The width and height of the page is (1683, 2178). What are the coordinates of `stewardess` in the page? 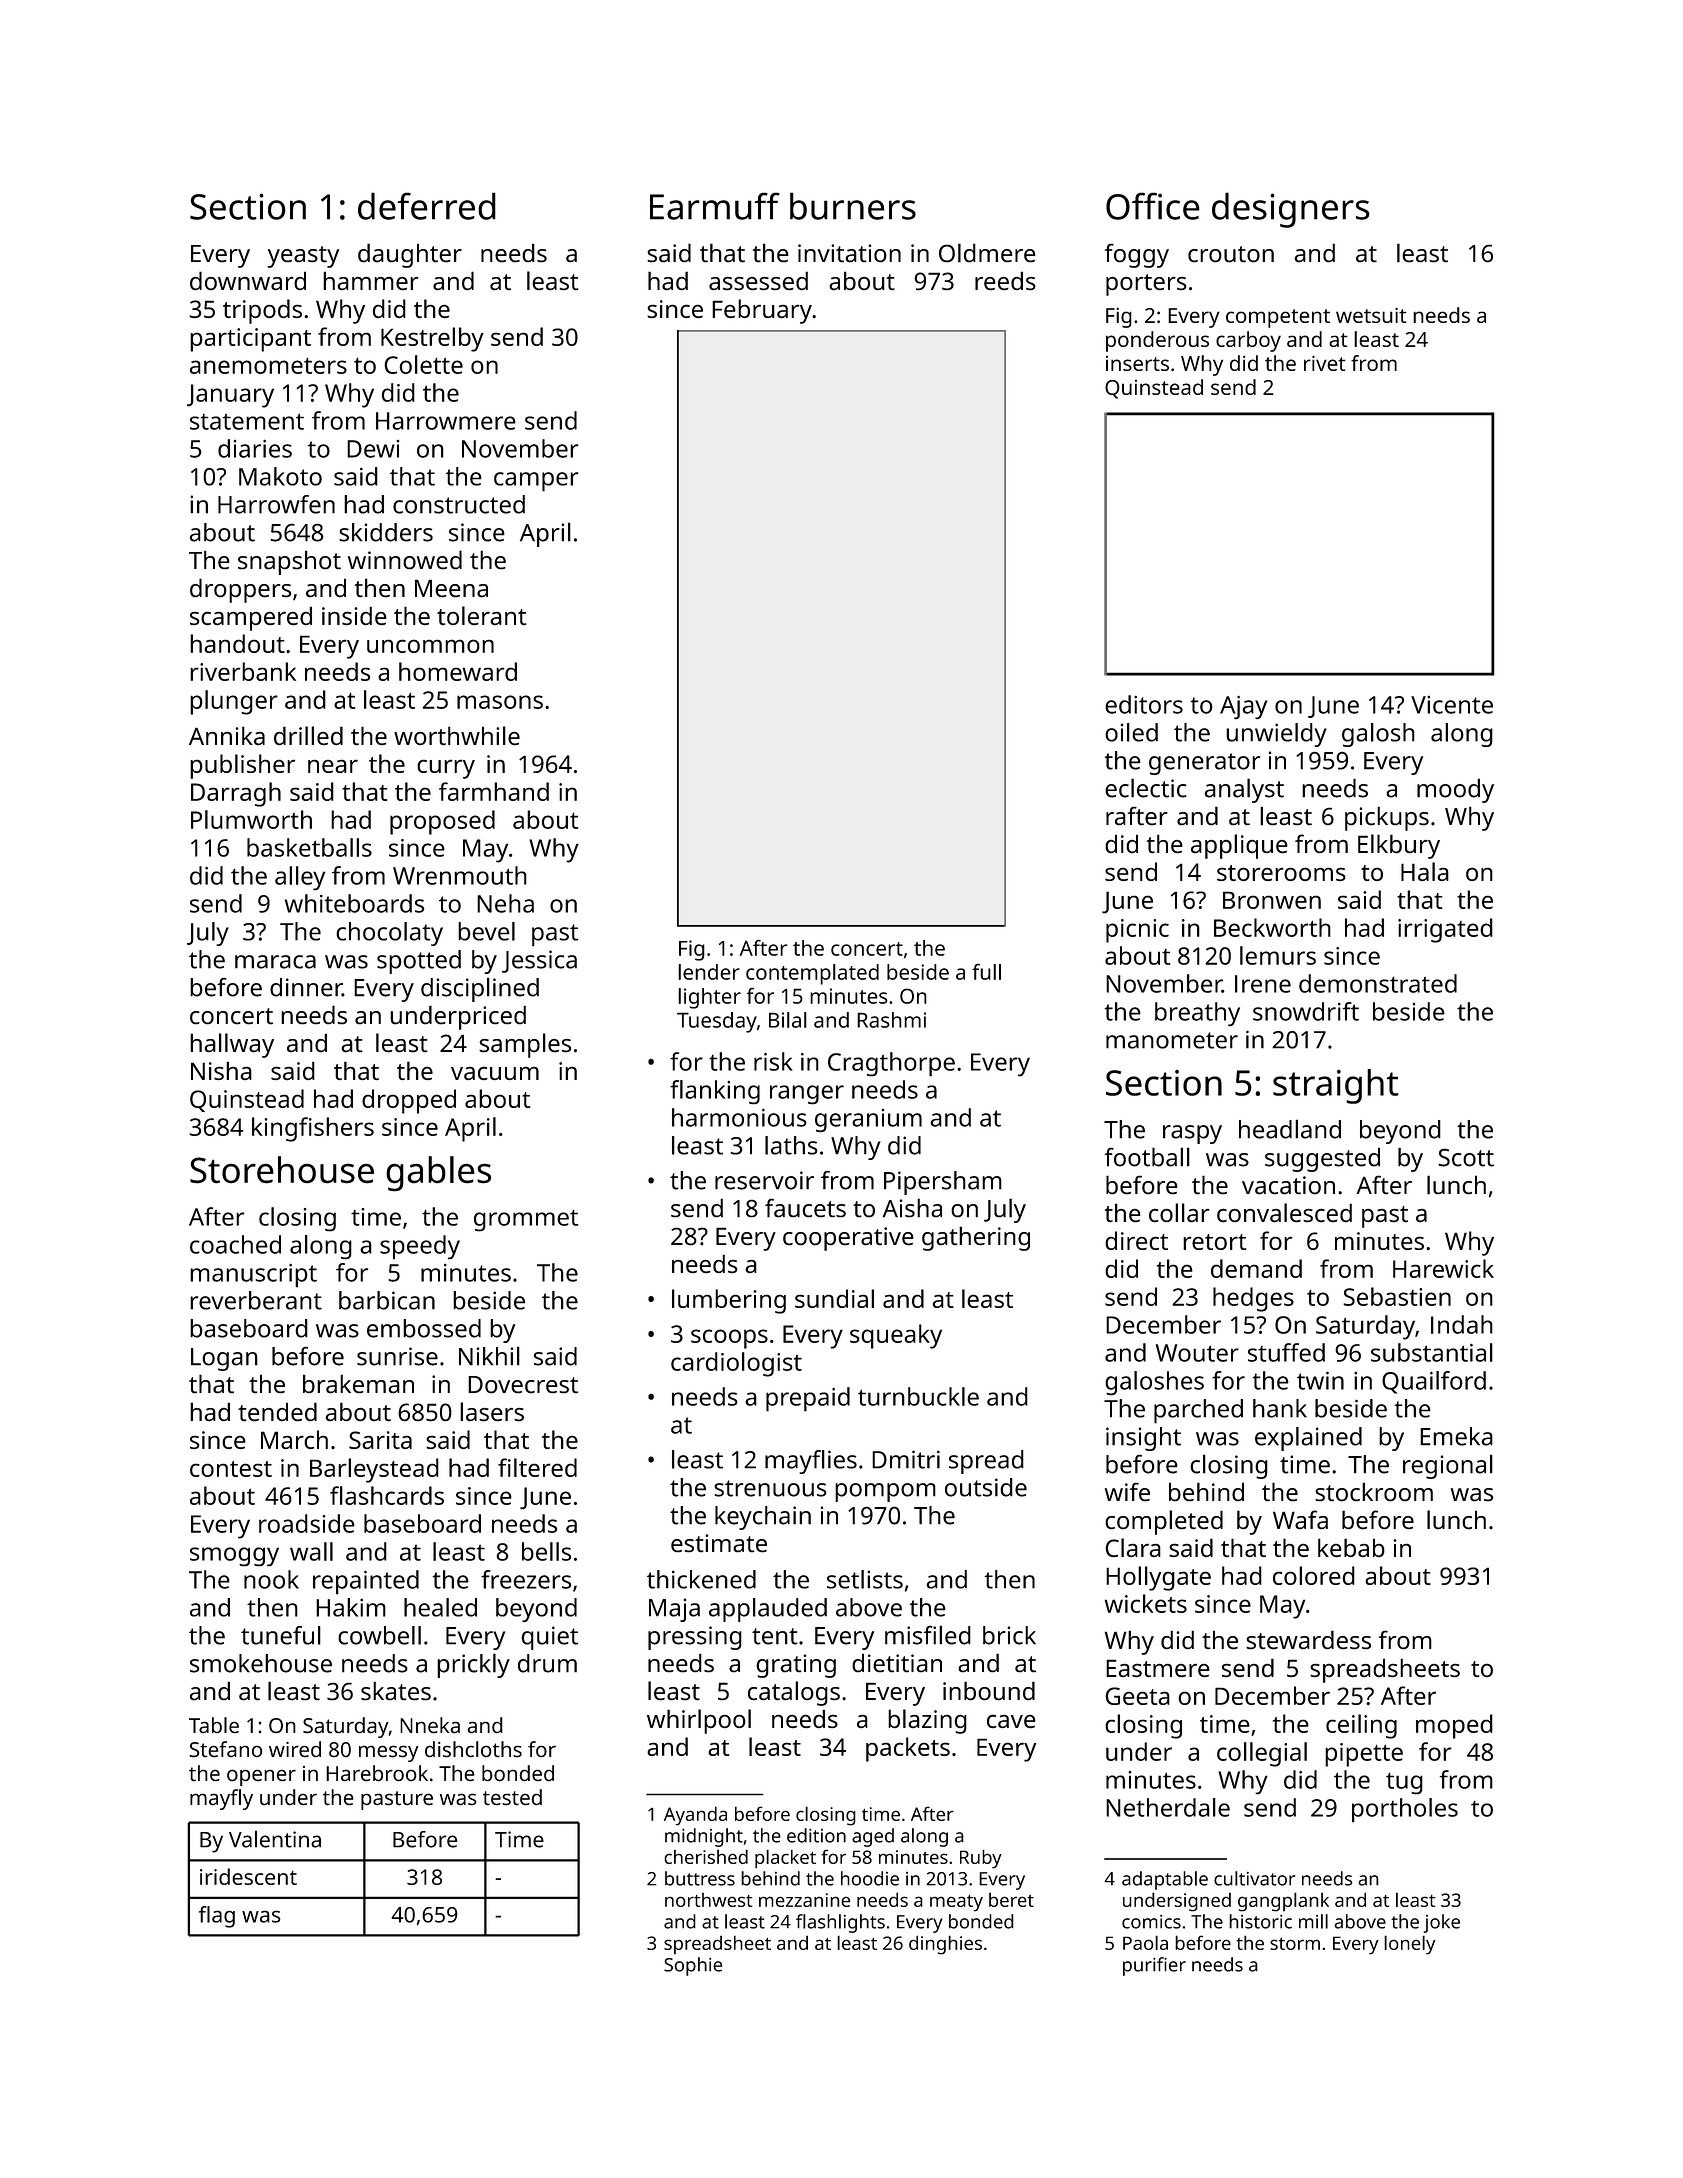 It's located at (1308, 1639).
